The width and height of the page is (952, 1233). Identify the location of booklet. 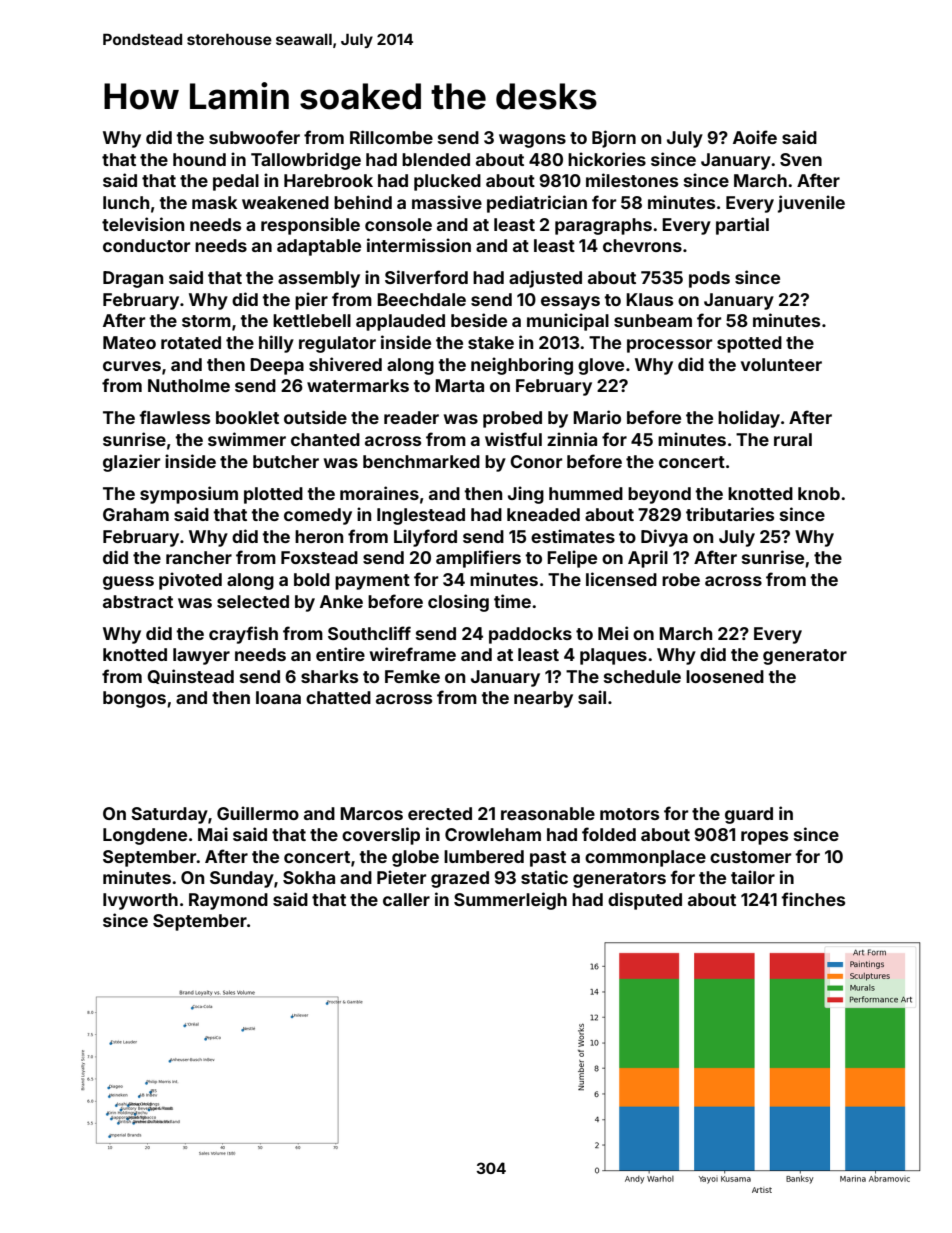
(247, 417).
